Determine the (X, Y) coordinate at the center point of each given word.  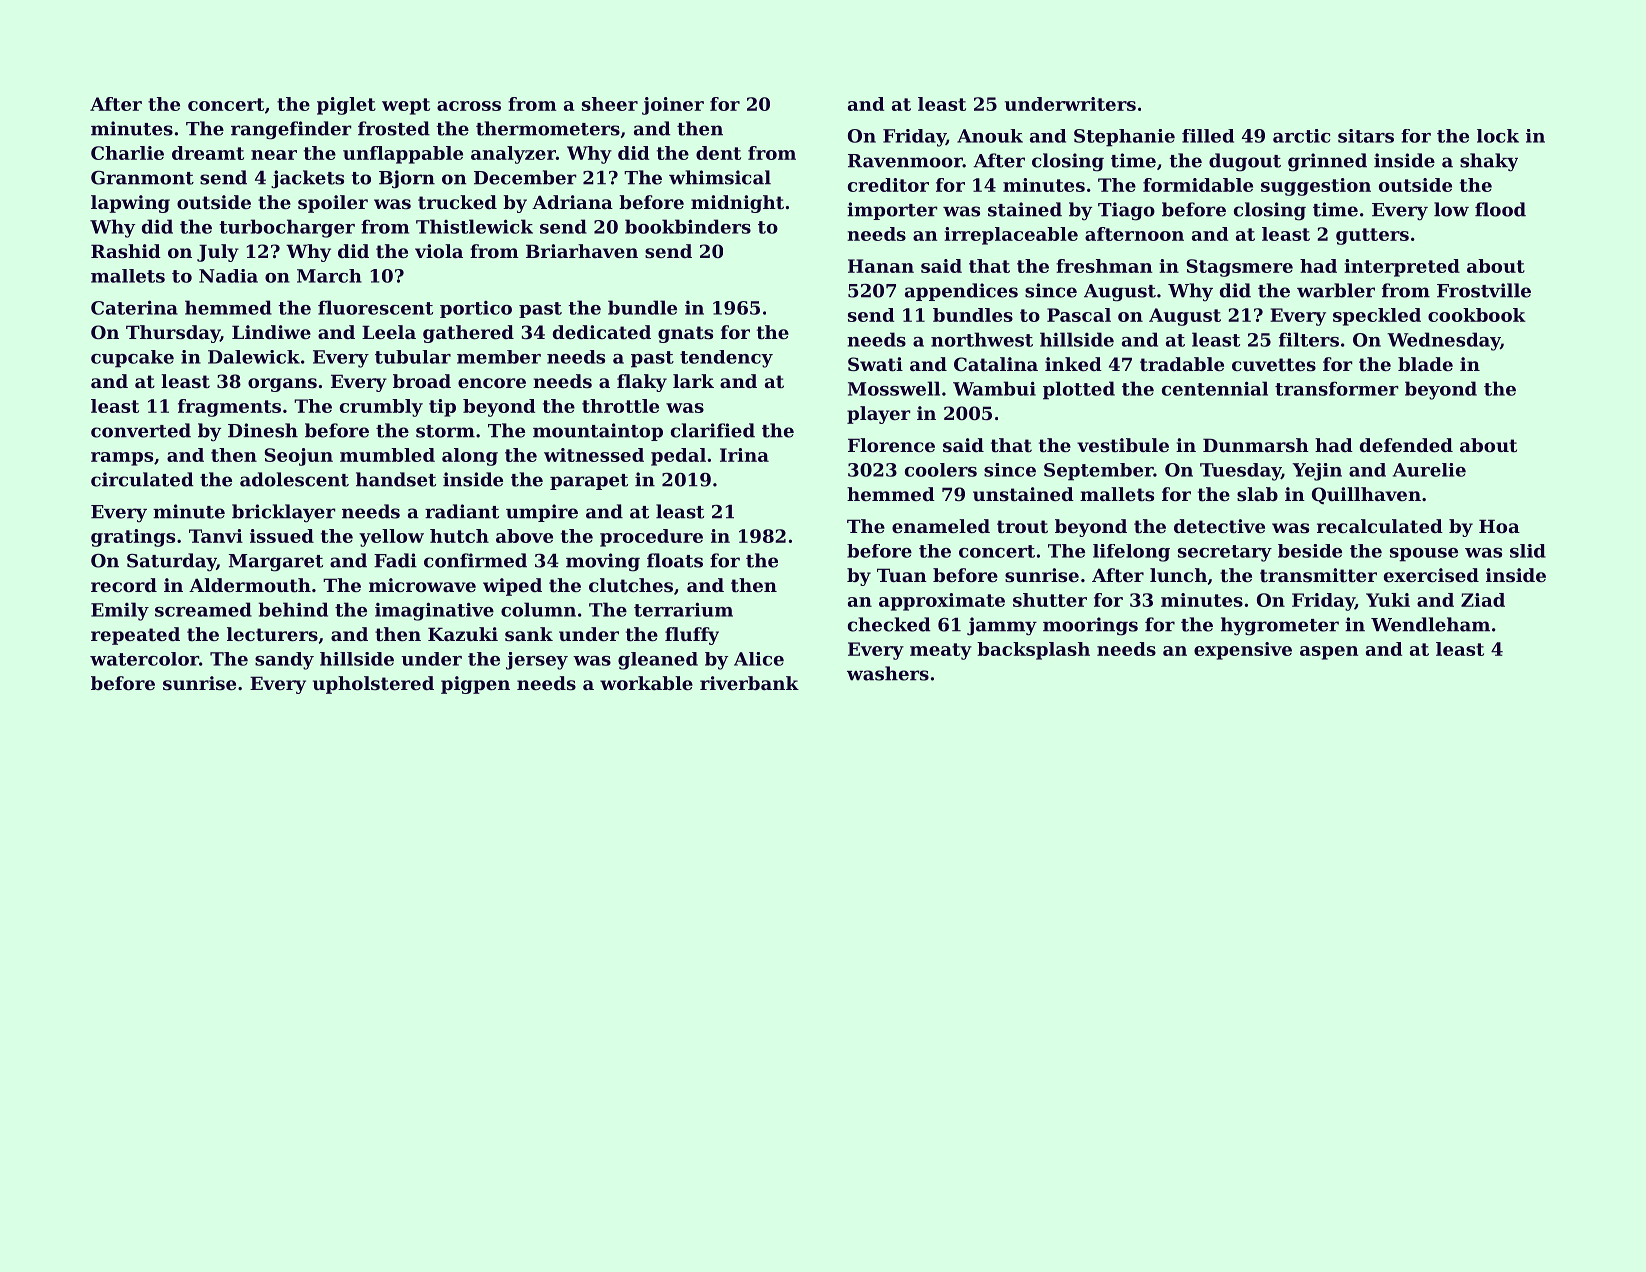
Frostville (1484, 290)
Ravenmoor (905, 161)
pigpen (475, 685)
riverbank (749, 683)
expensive (1243, 651)
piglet (346, 106)
